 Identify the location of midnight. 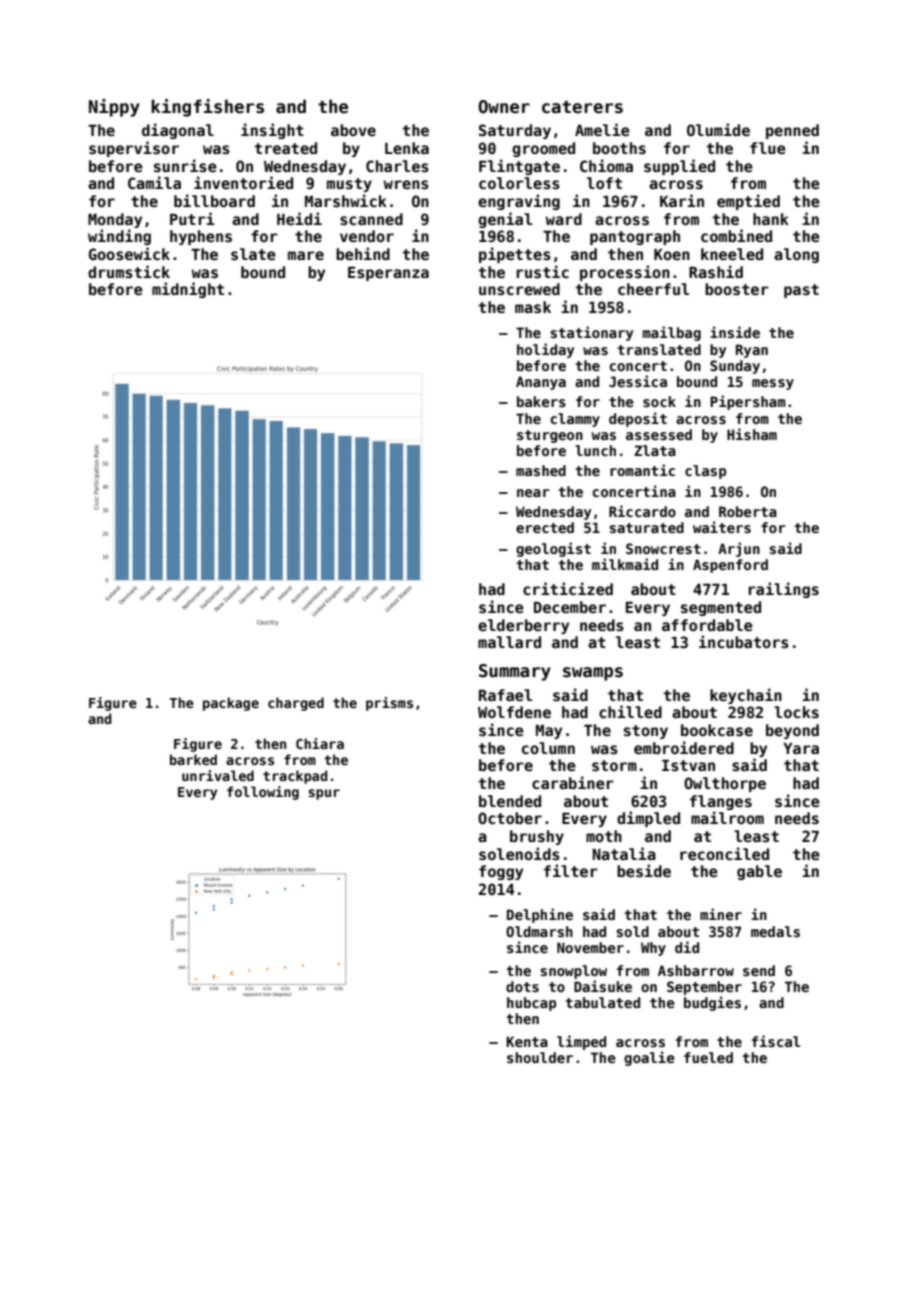
(188, 290).
